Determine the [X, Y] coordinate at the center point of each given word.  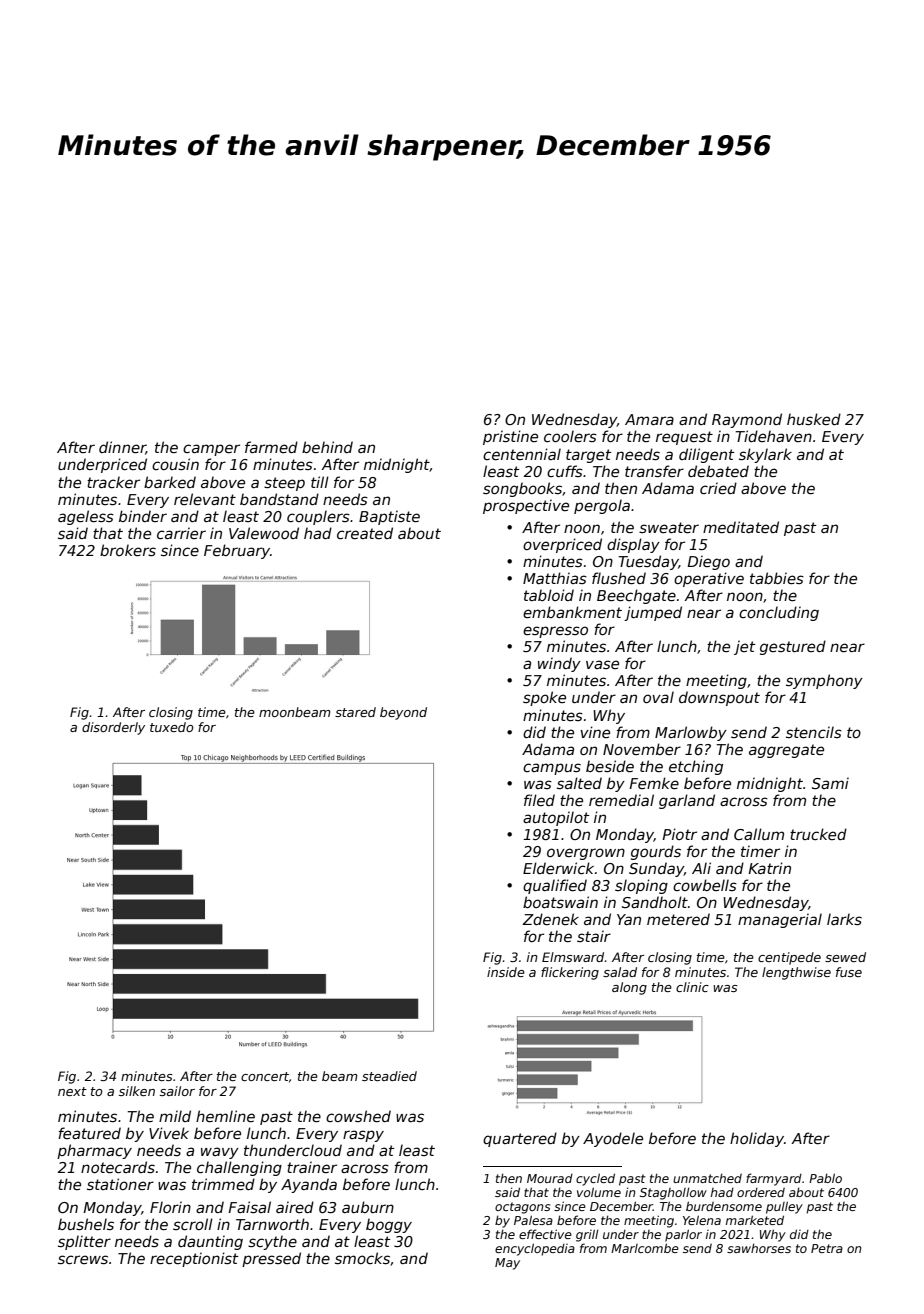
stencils [814, 732]
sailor [177, 1091]
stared [355, 712]
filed [539, 800]
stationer [120, 1184]
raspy [363, 1136]
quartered [520, 1139]
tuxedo [172, 727]
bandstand [279, 499]
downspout [719, 698]
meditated [741, 527]
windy [559, 664]
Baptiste [389, 517]
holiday [757, 1139]
